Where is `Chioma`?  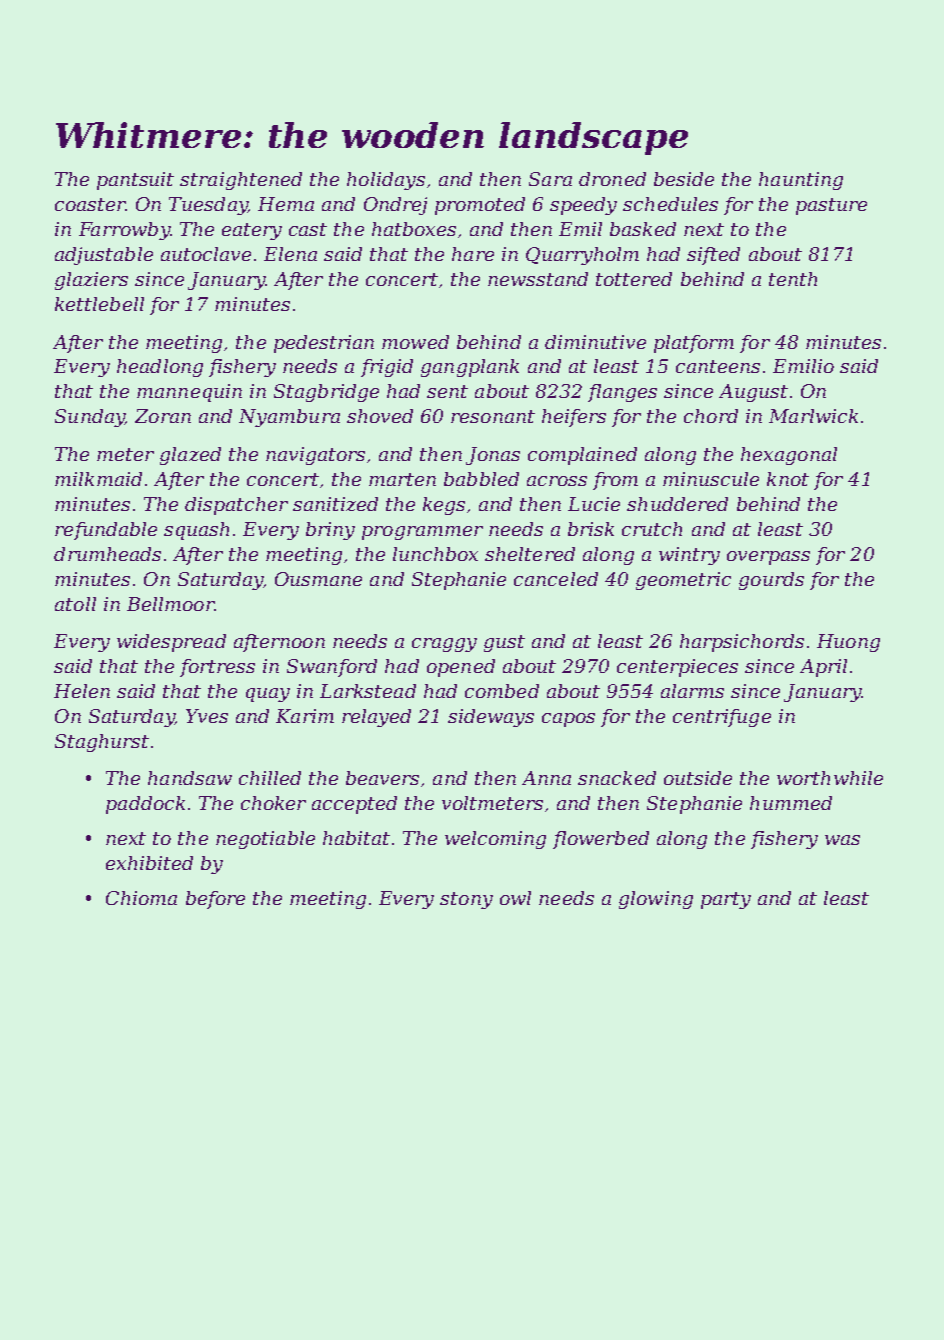
Chioma is located at coordinates (141, 898).
